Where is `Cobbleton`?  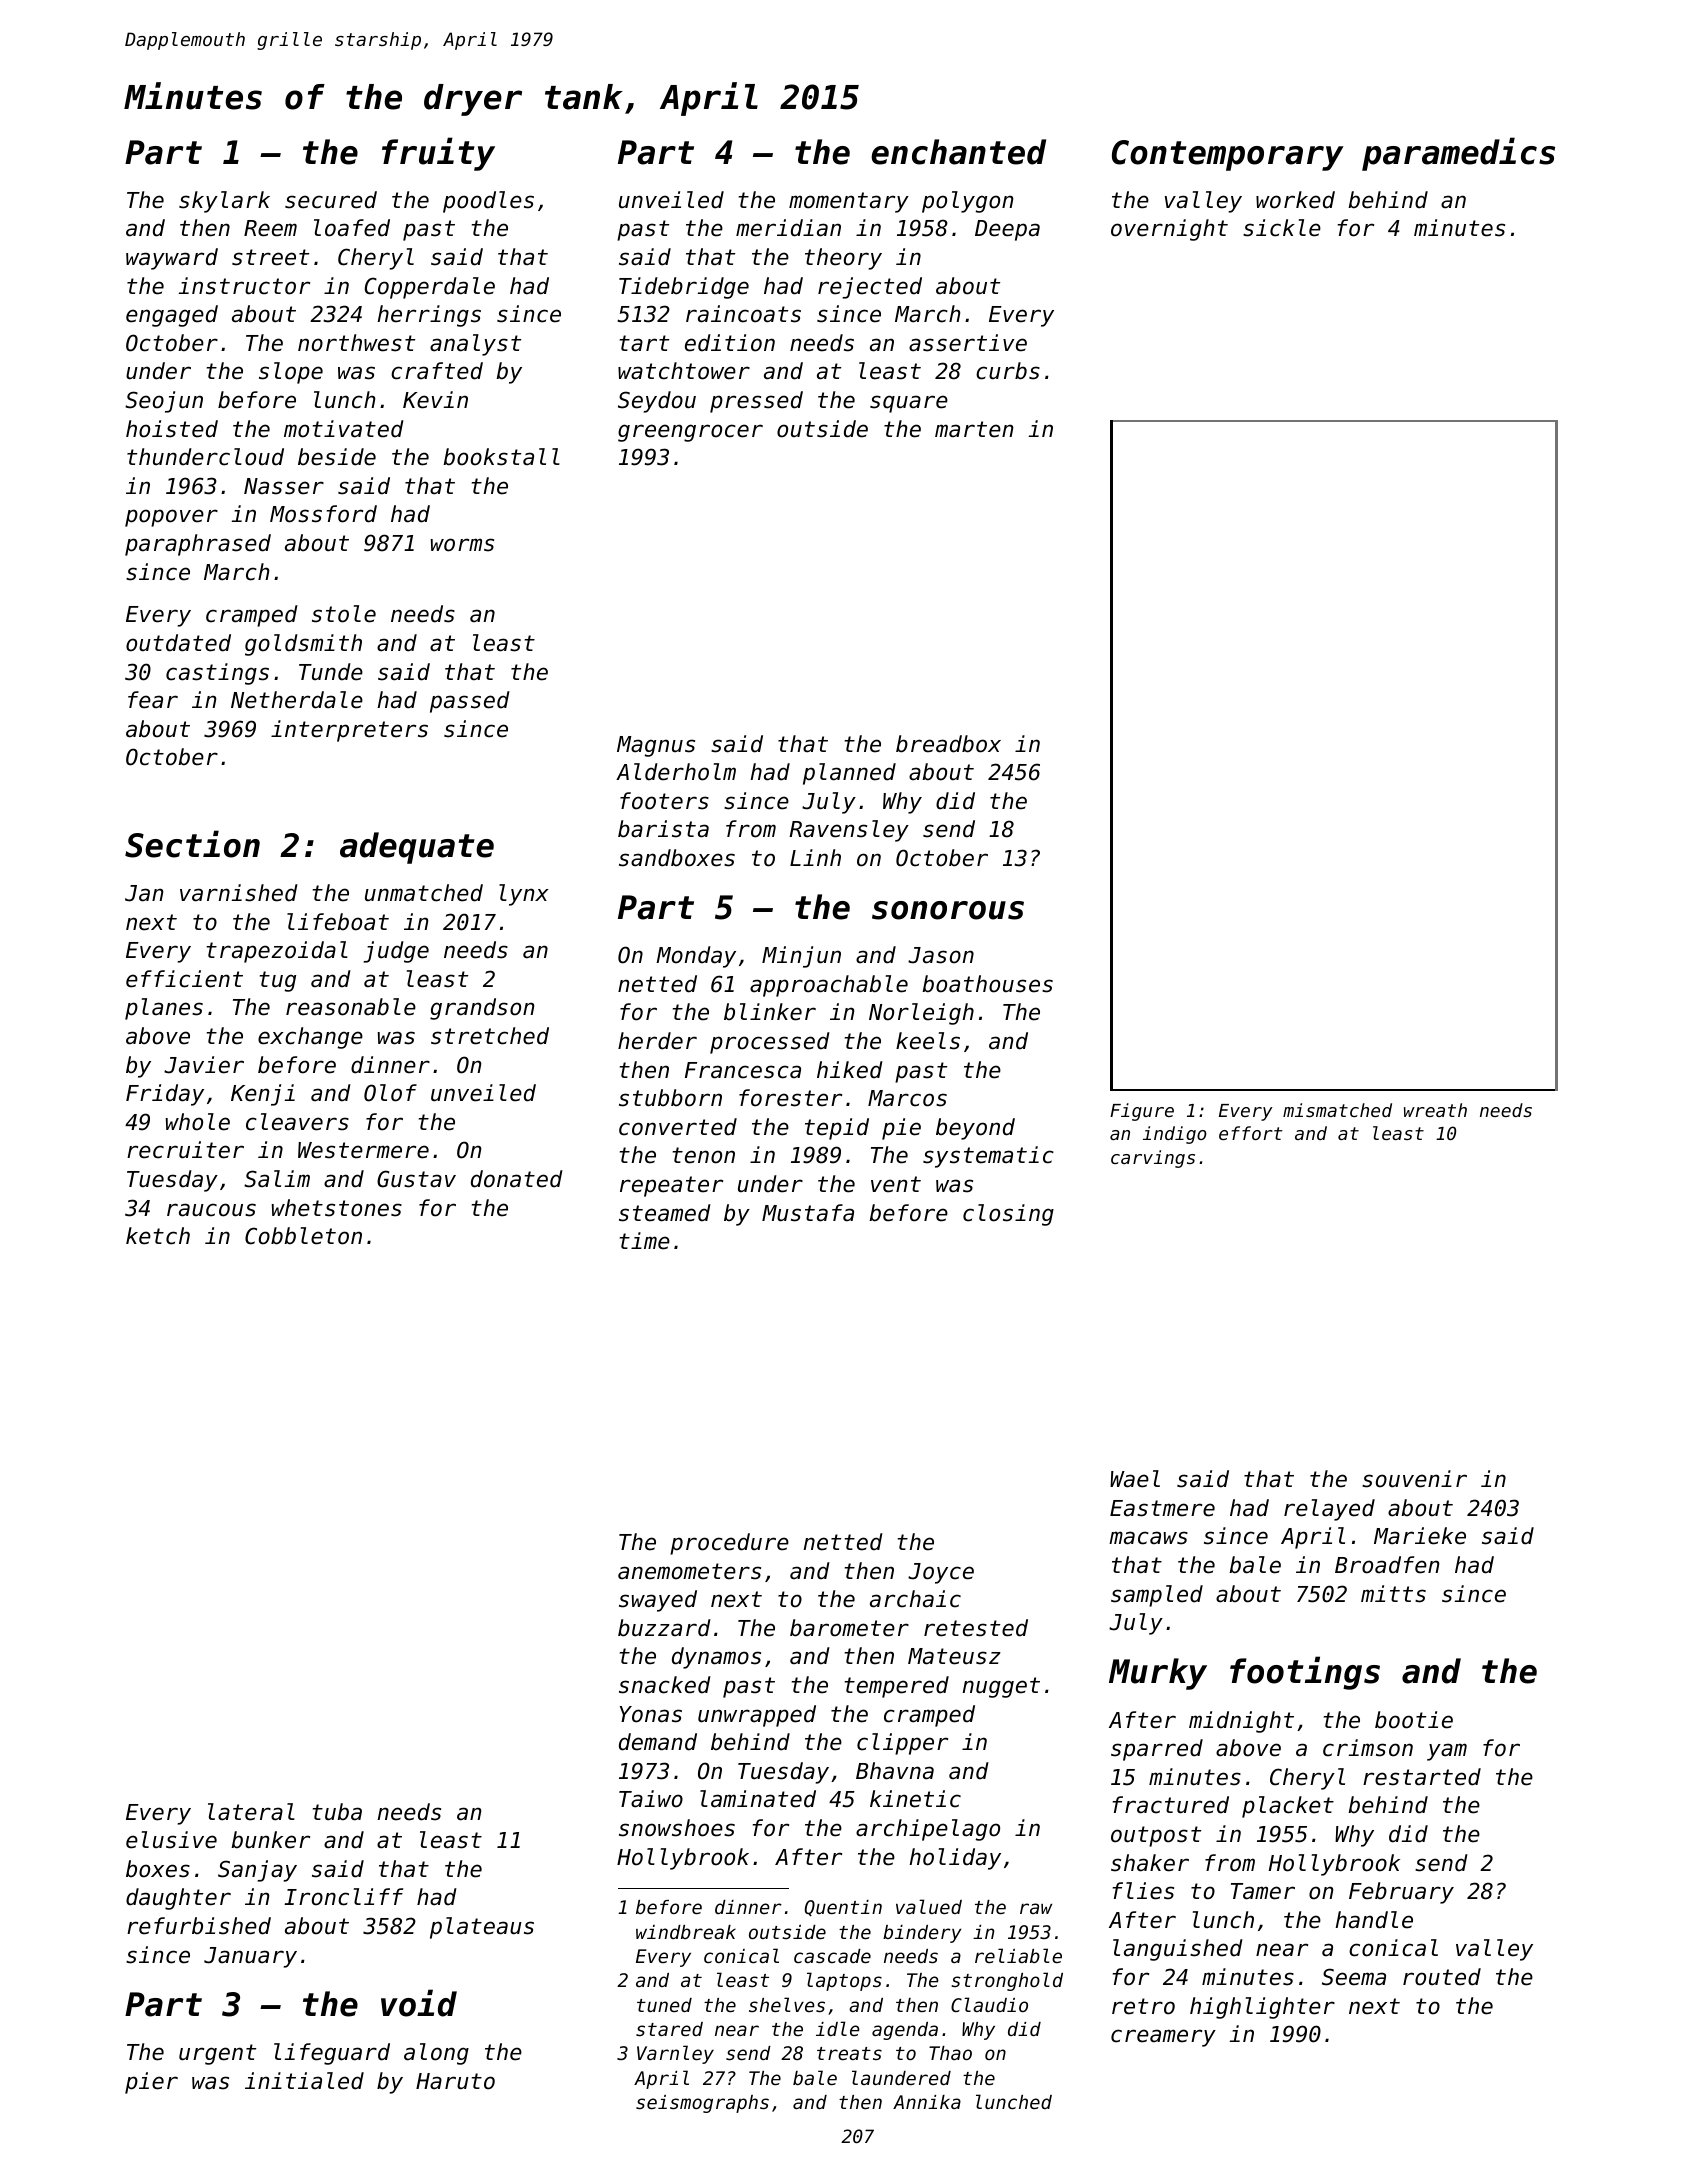 Cobbleton is located at coordinates (303, 1236).
